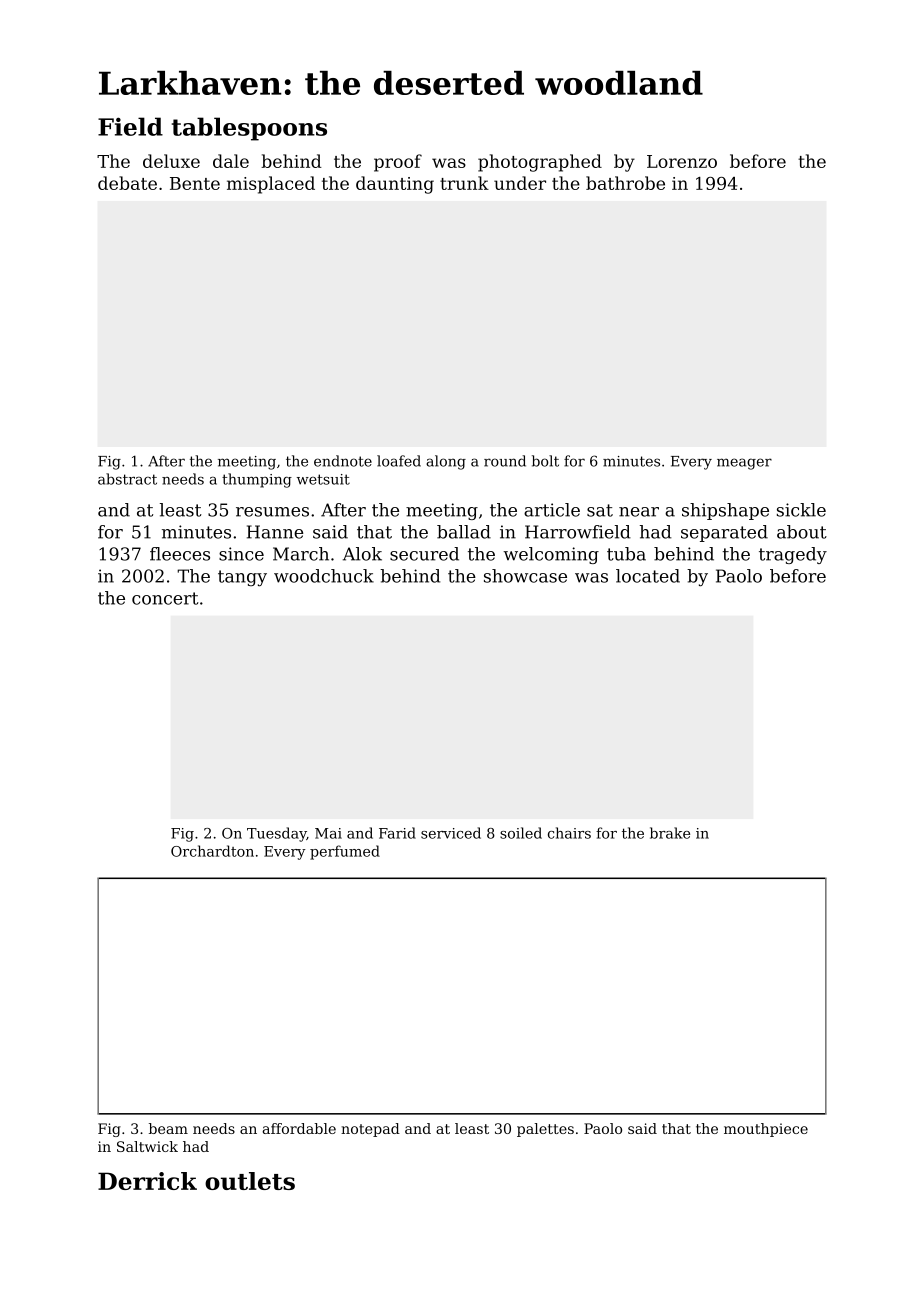  What do you see at coordinates (165, 598) in the screenshot?
I see `concert` at bounding box center [165, 598].
